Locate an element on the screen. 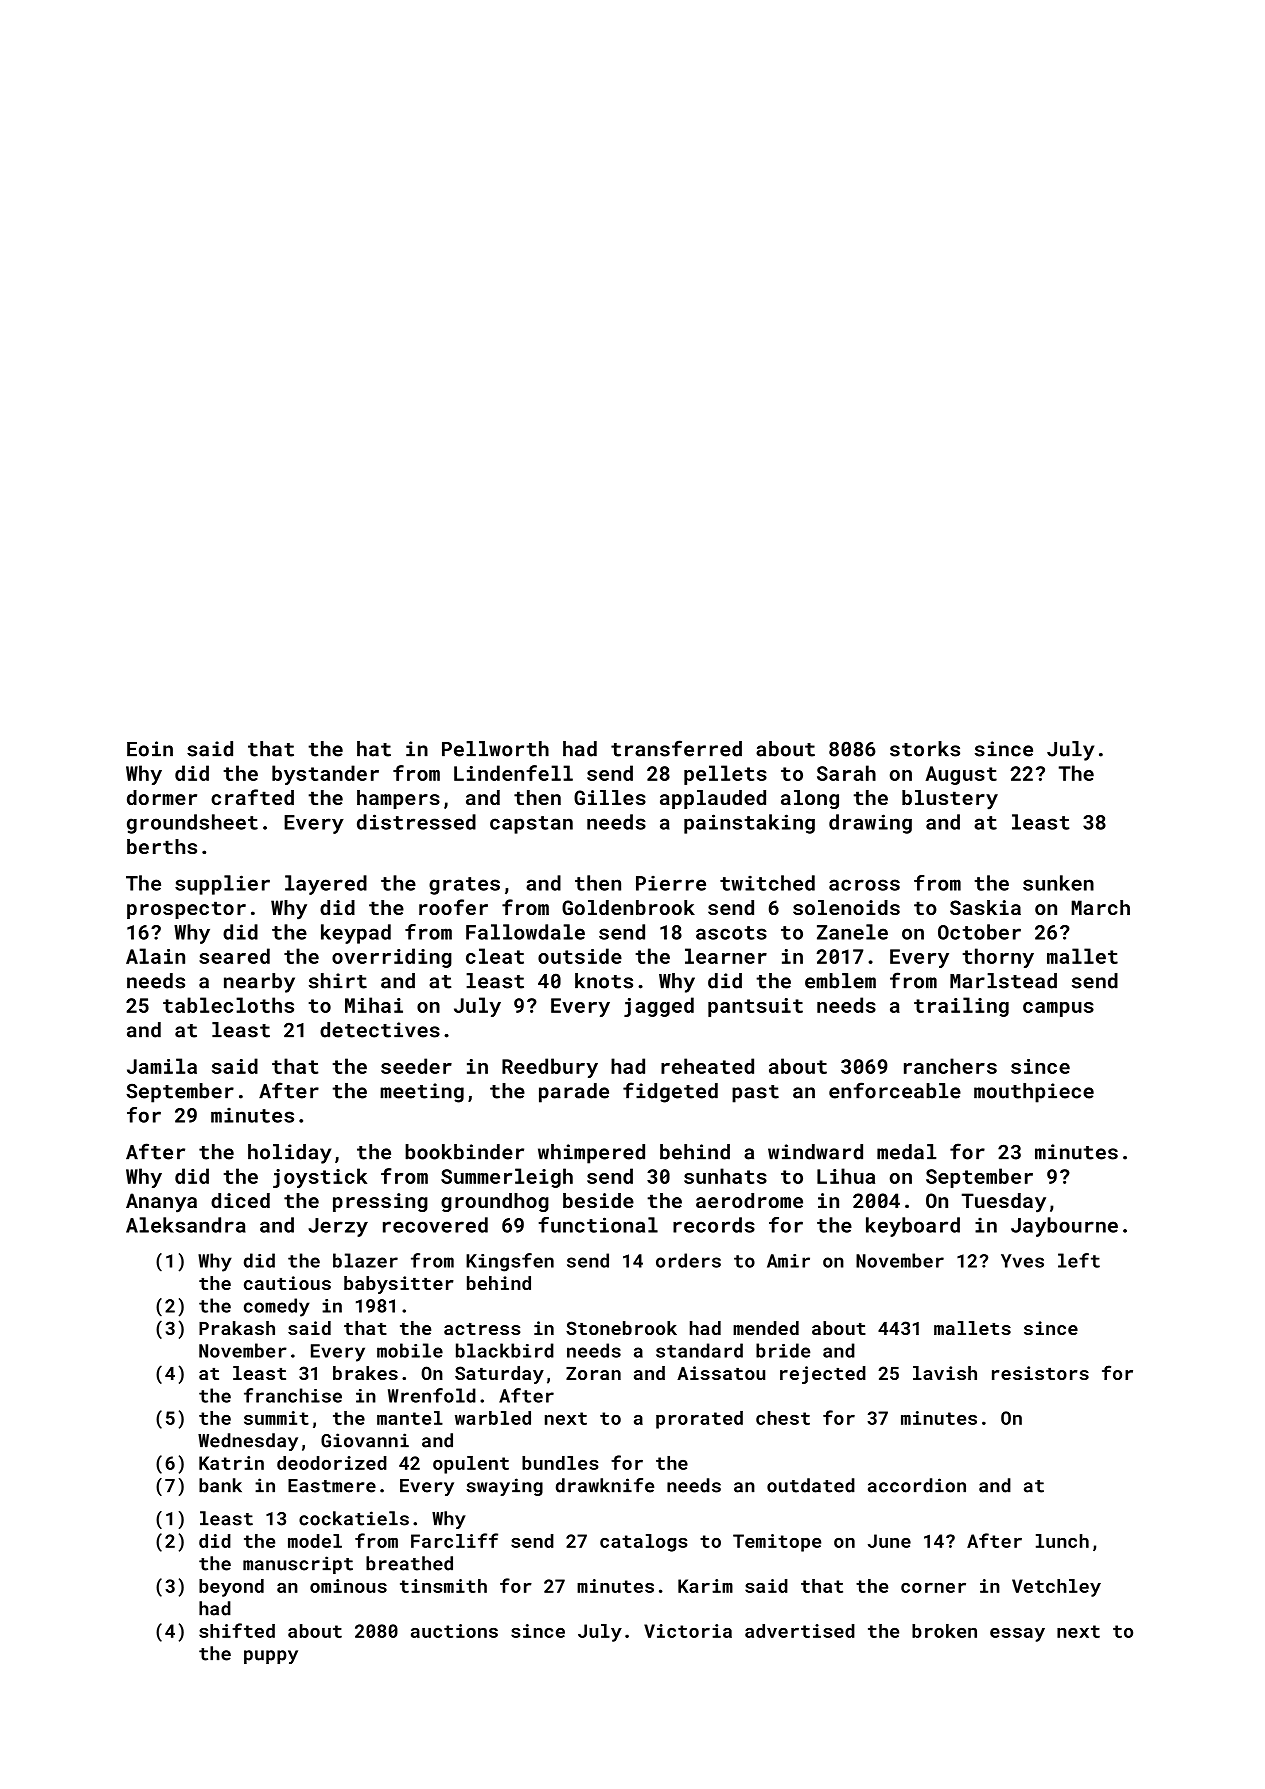  capstan is located at coordinates (531, 825).
